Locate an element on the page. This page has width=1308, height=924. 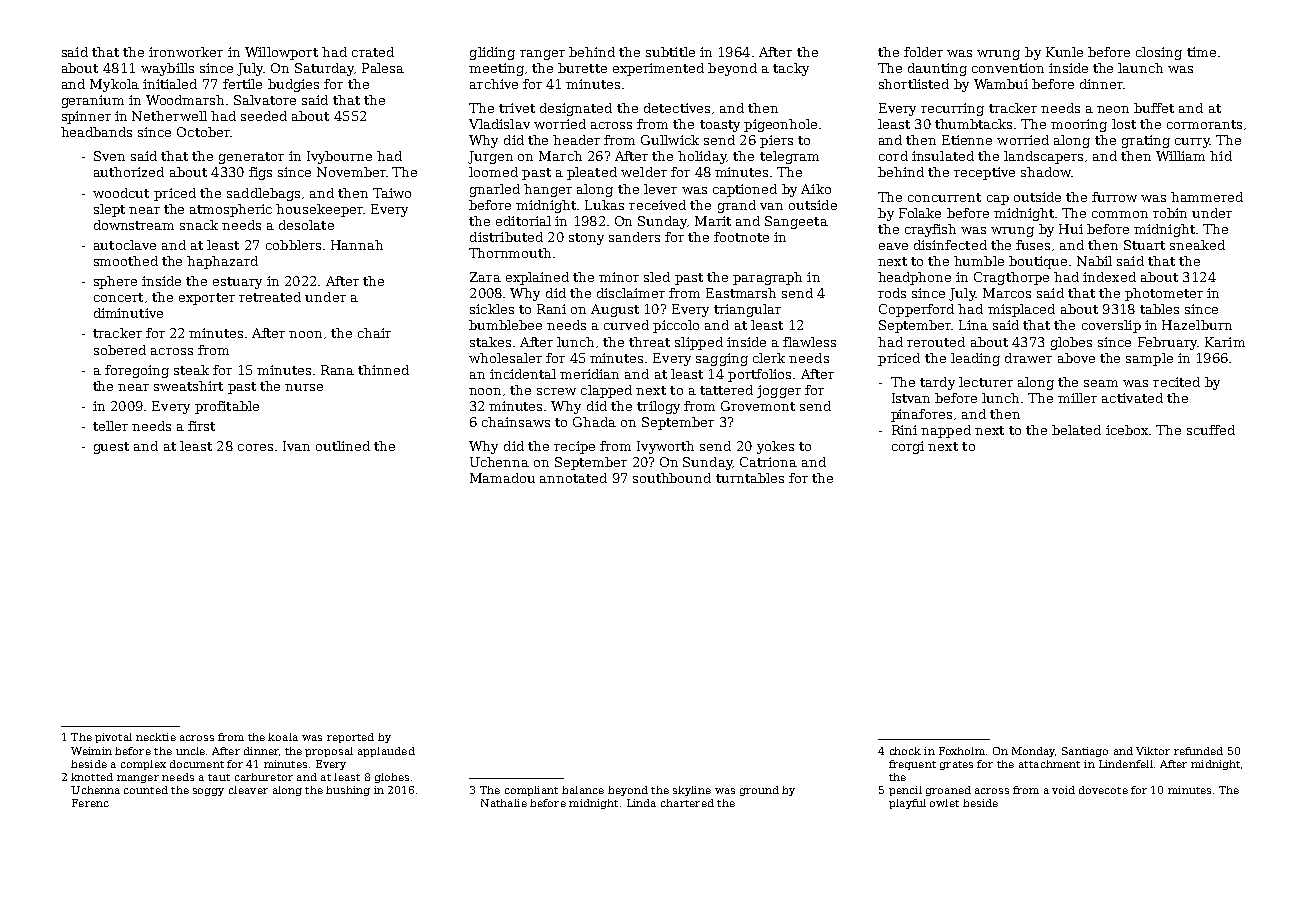
recited is located at coordinates (1176, 382).
